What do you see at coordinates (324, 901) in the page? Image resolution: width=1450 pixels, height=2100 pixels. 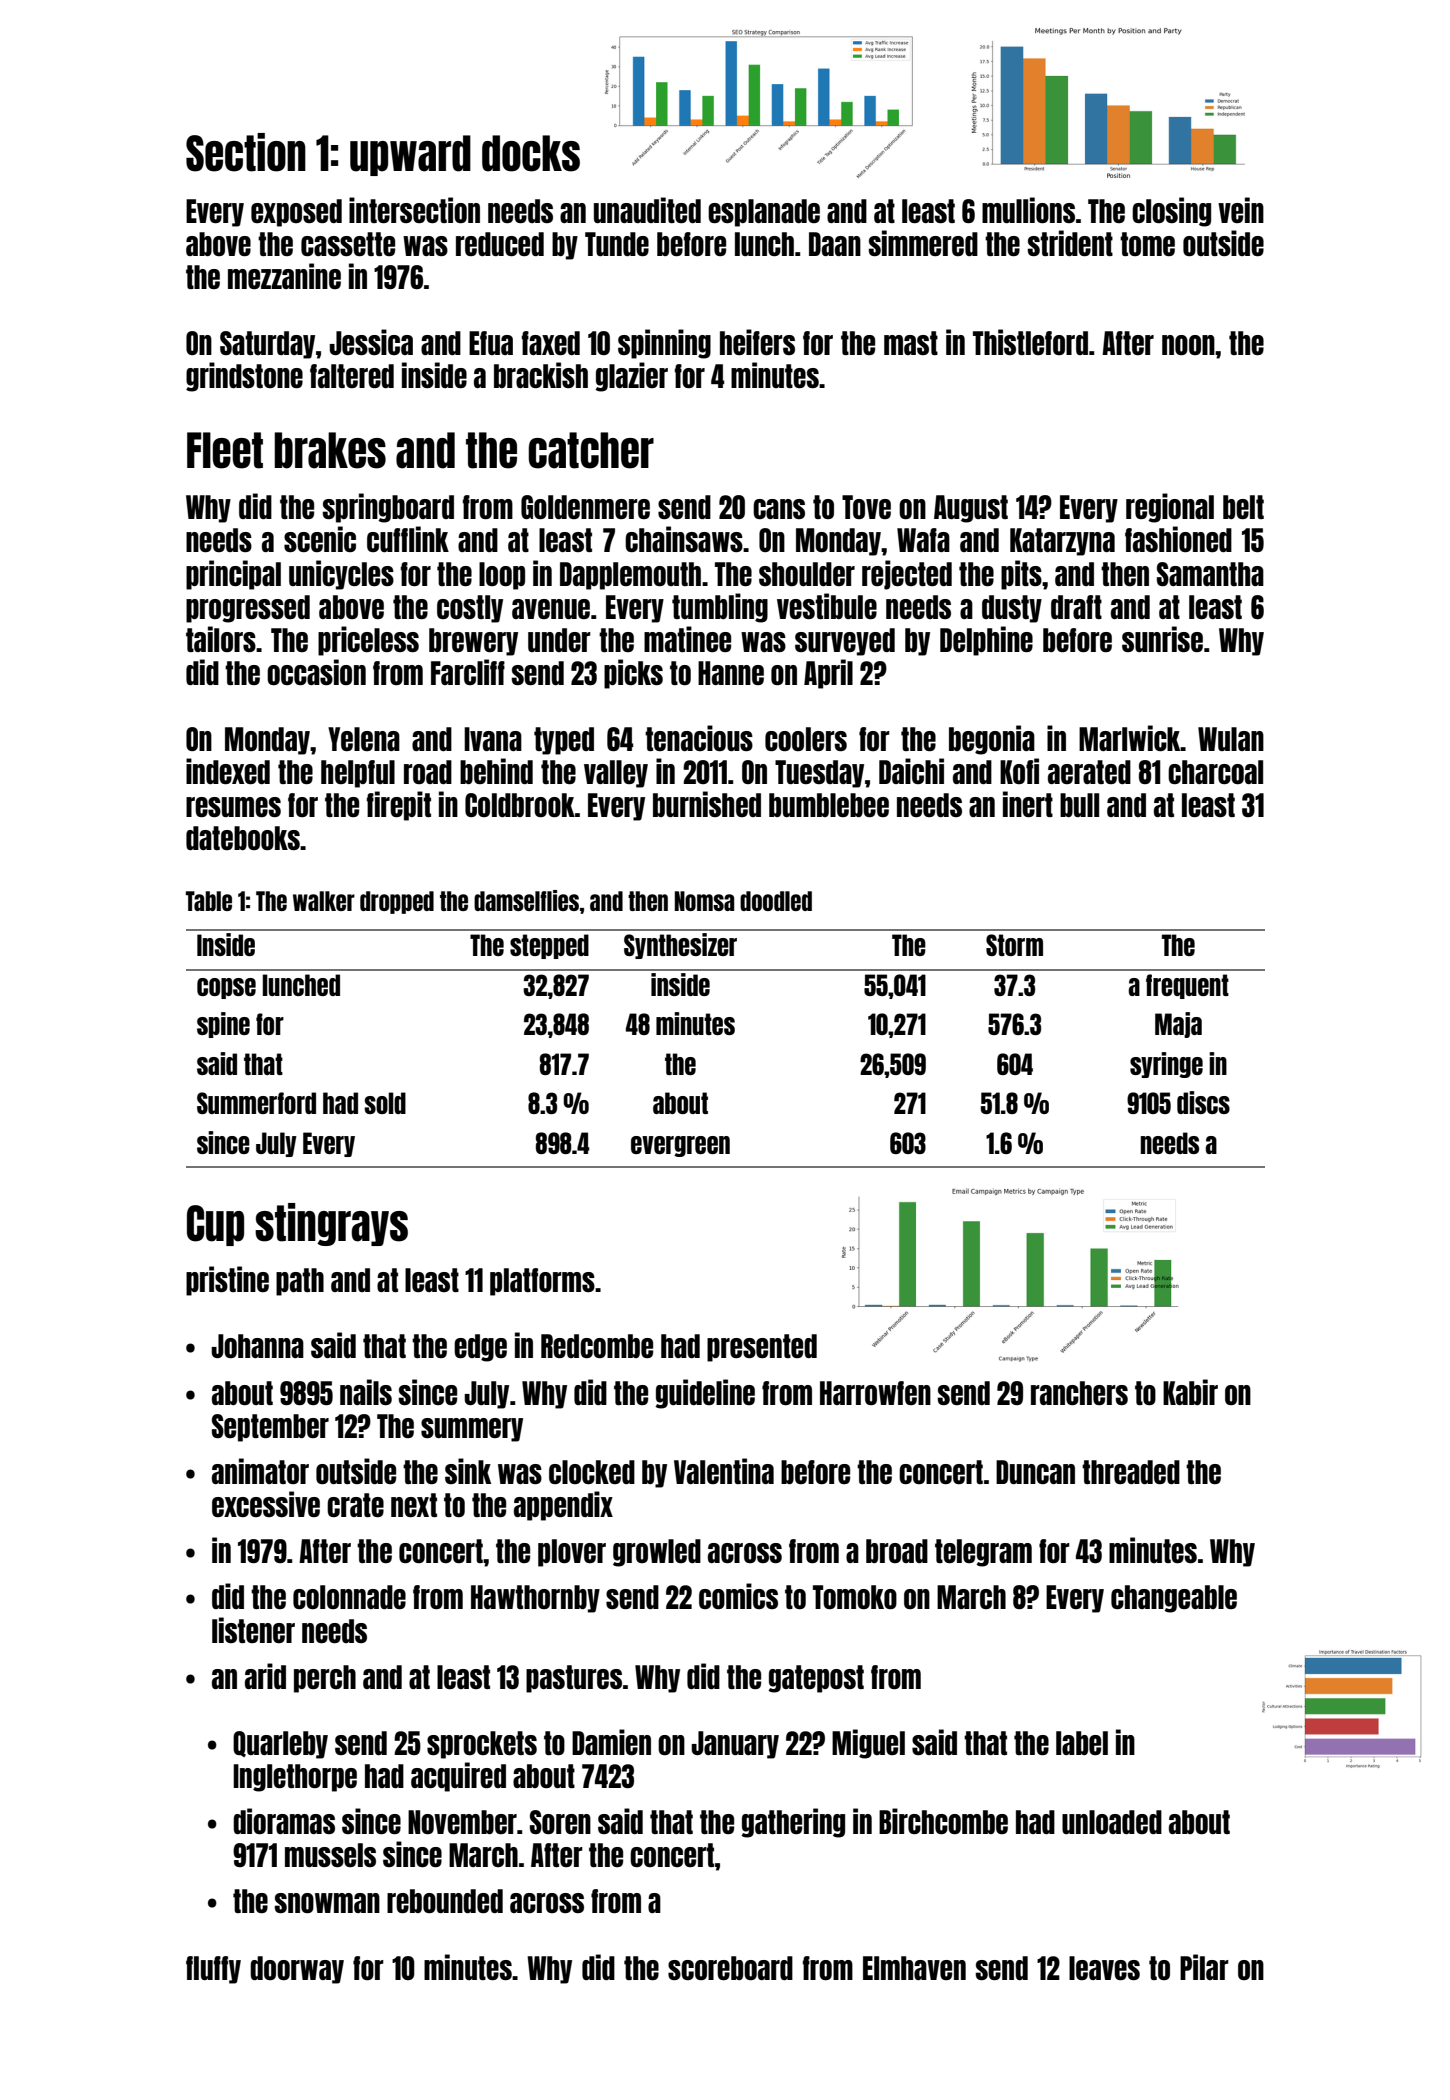 I see `walker` at bounding box center [324, 901].
